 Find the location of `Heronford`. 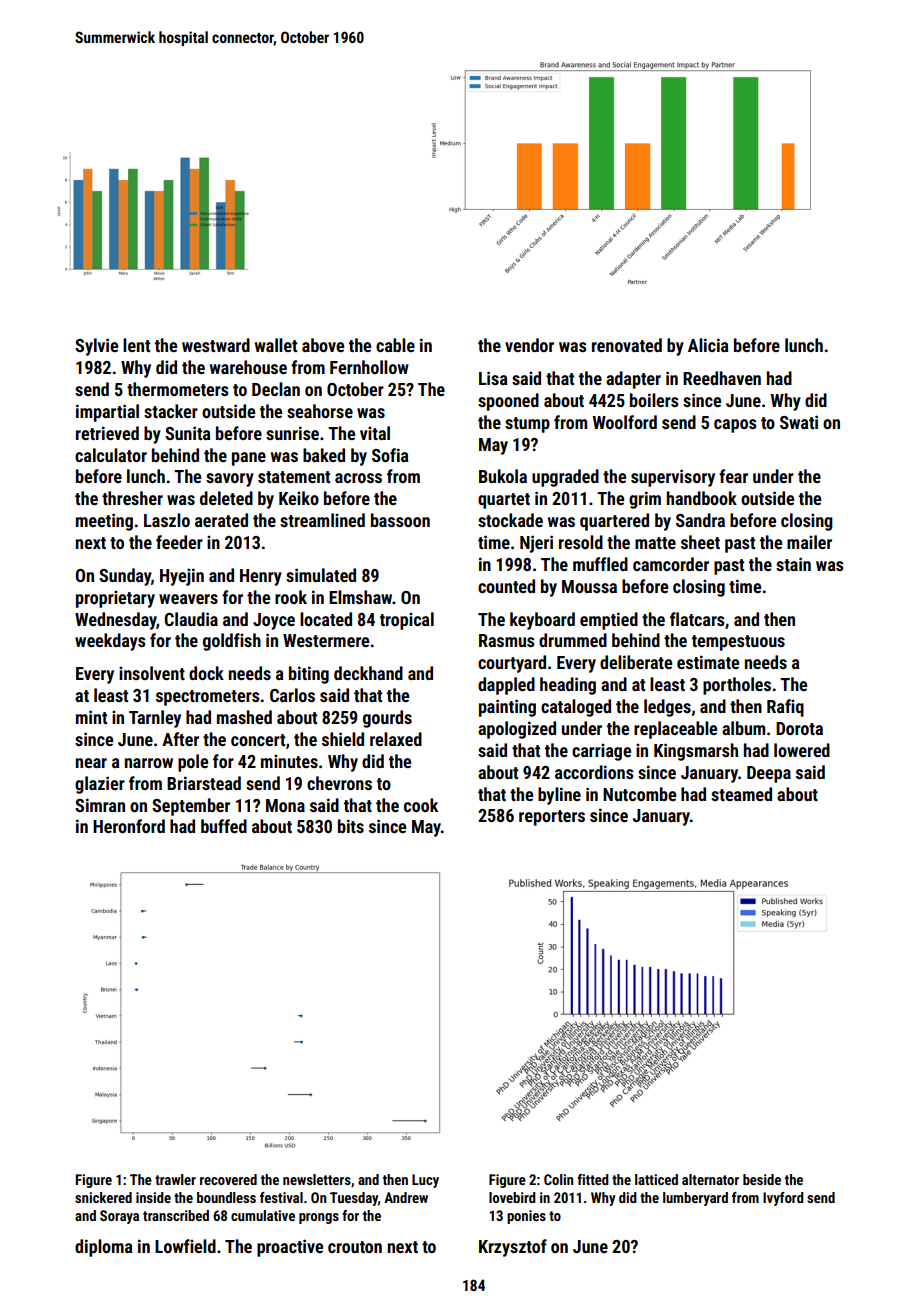

Heronford is located at coordinates (129, 826).
